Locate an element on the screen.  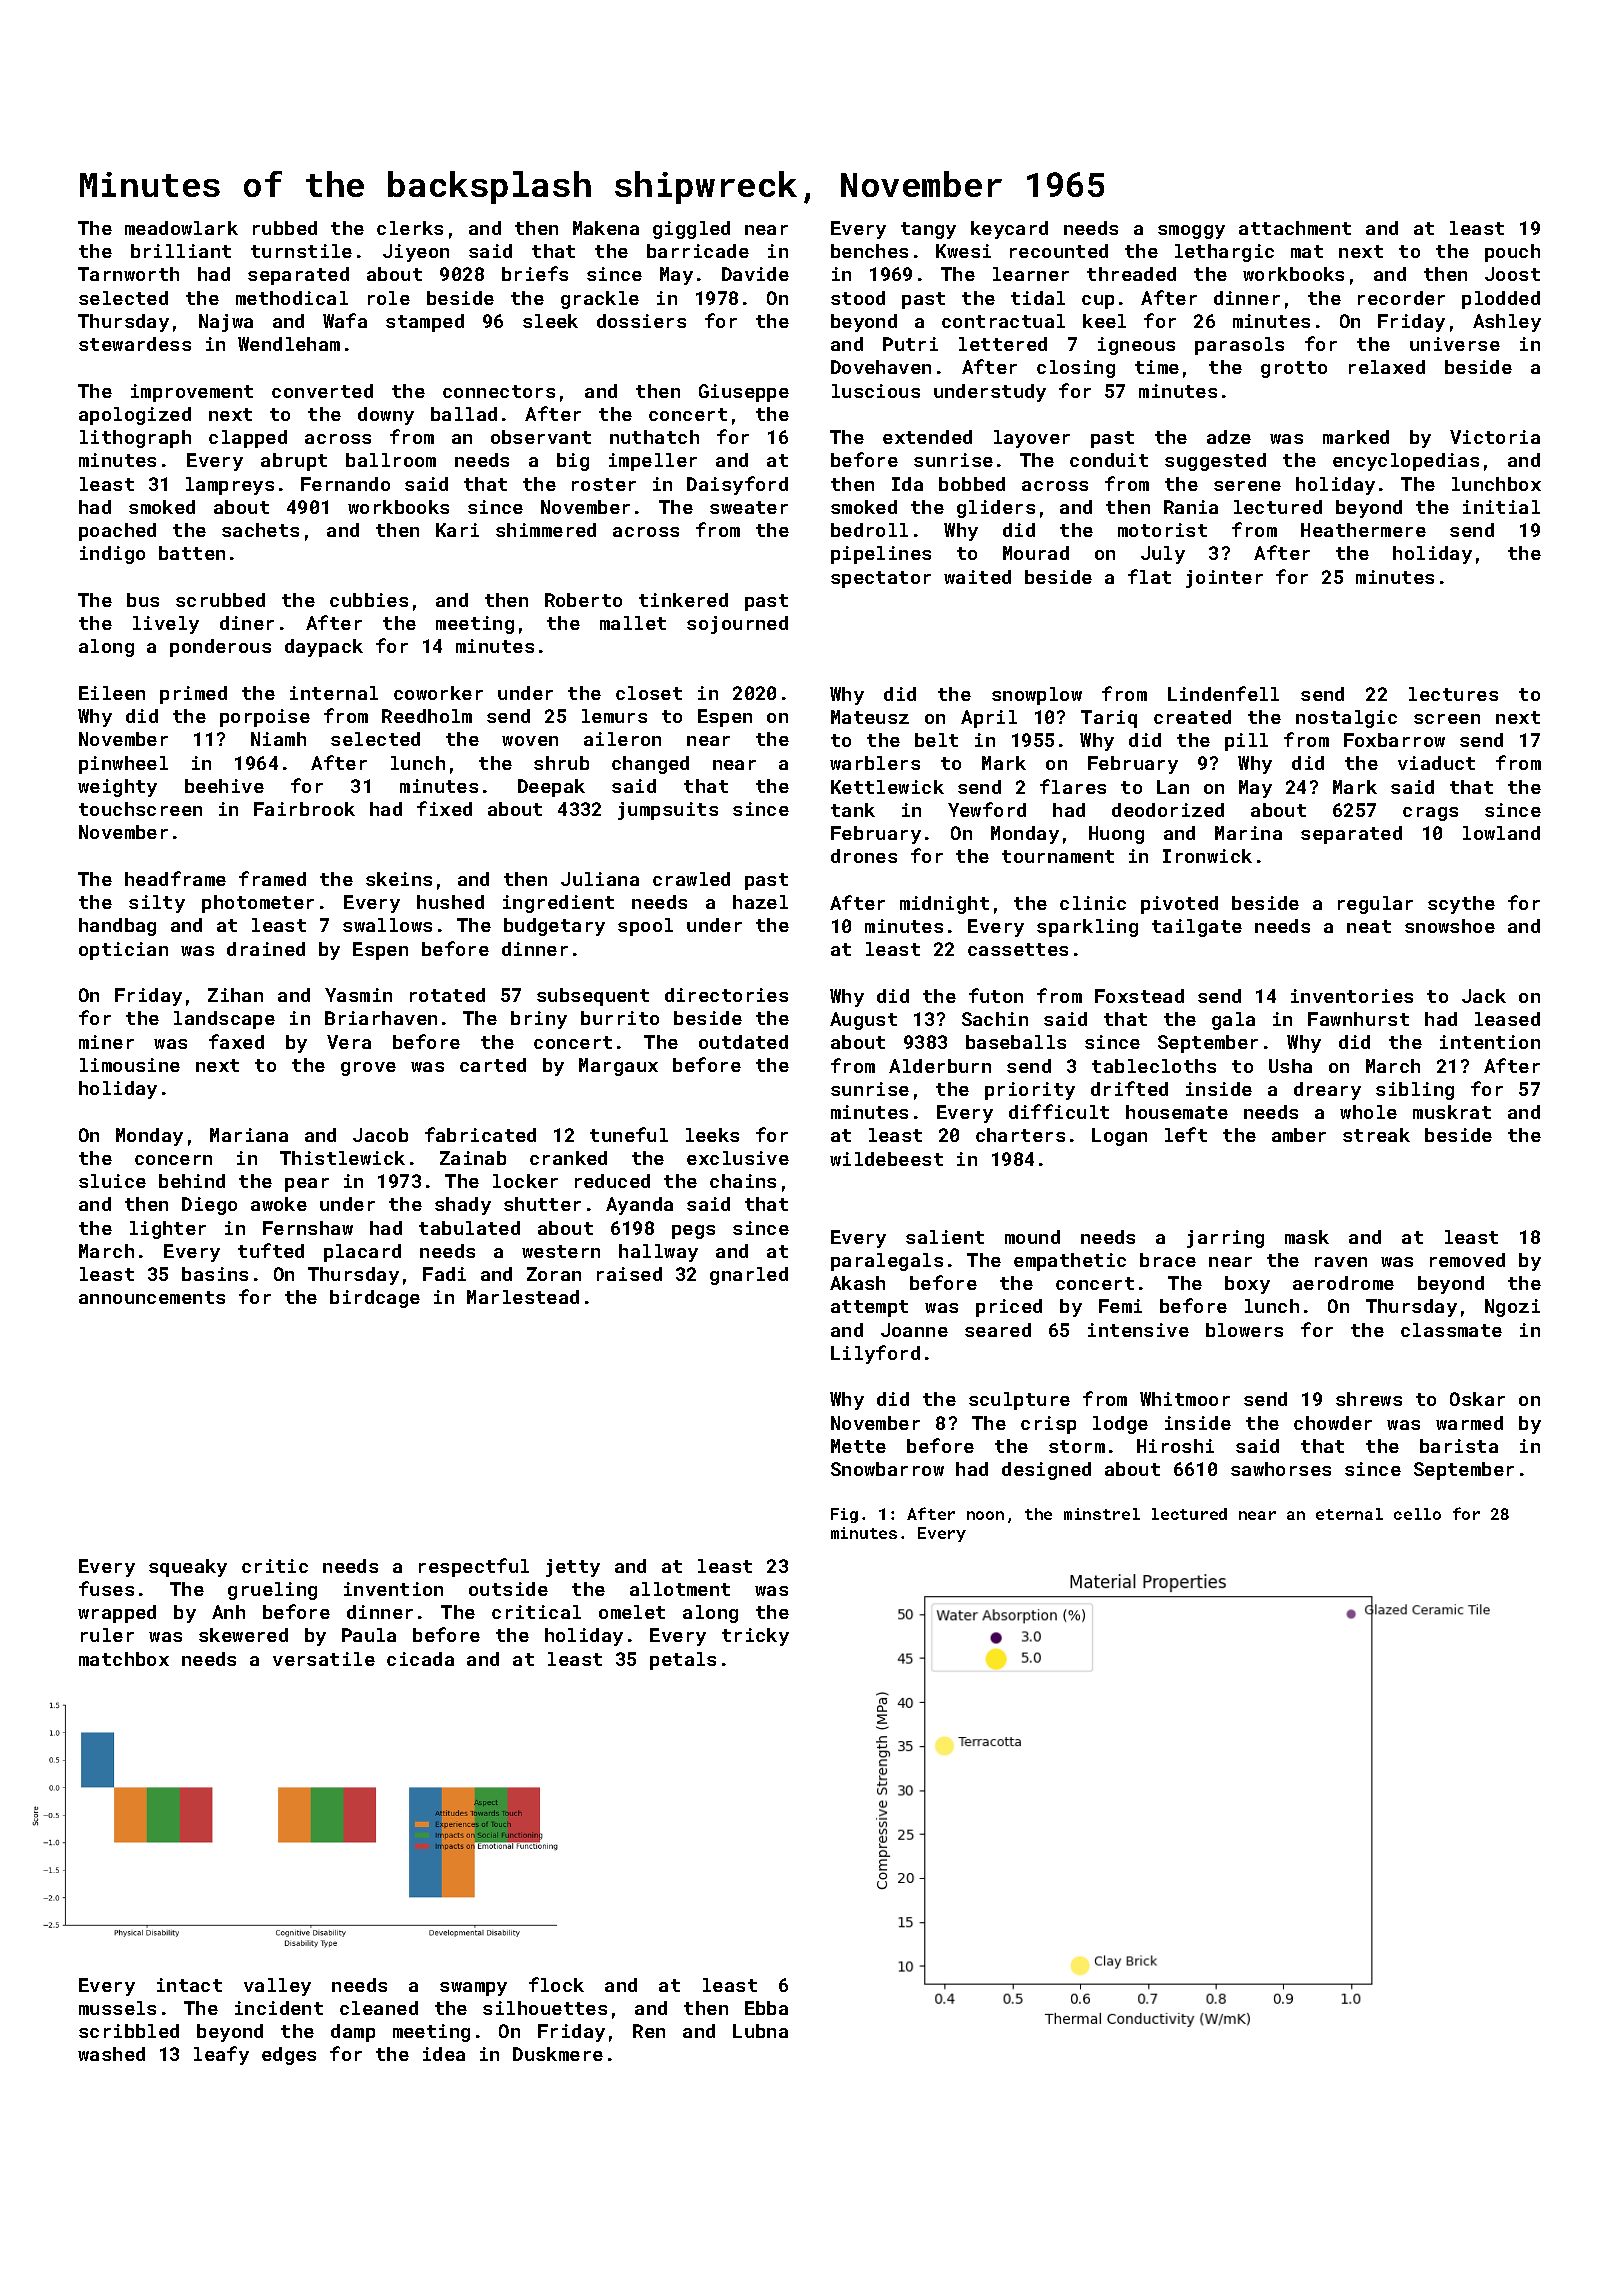
cicada is located at coordinates (420, 1659).
